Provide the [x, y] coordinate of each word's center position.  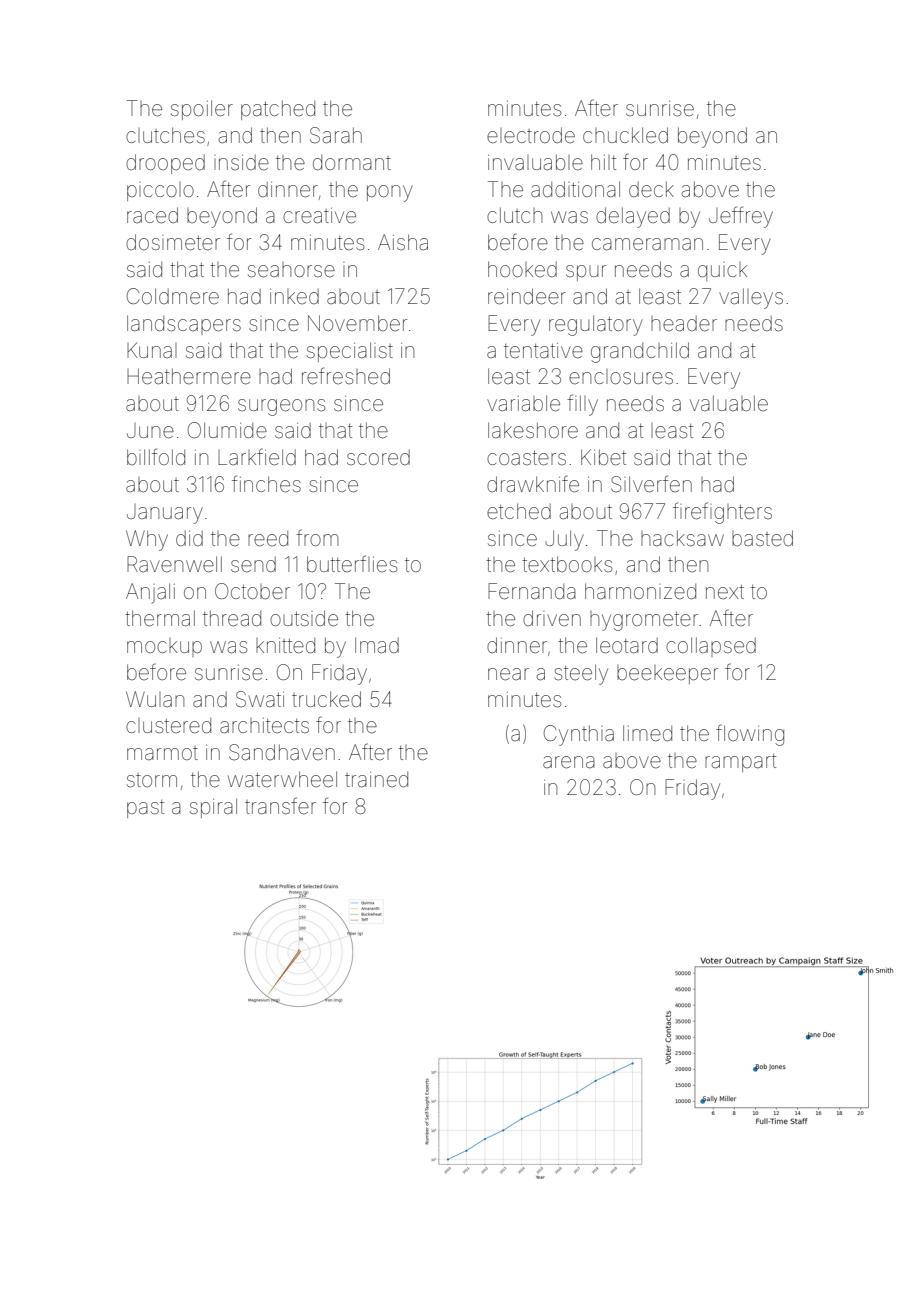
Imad [377, 645]
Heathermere [189, 376]
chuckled [625, 135]
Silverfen [651, 484]
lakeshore [533, 430]
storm [152, 780]
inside [241, 163]
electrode [531, 135]
